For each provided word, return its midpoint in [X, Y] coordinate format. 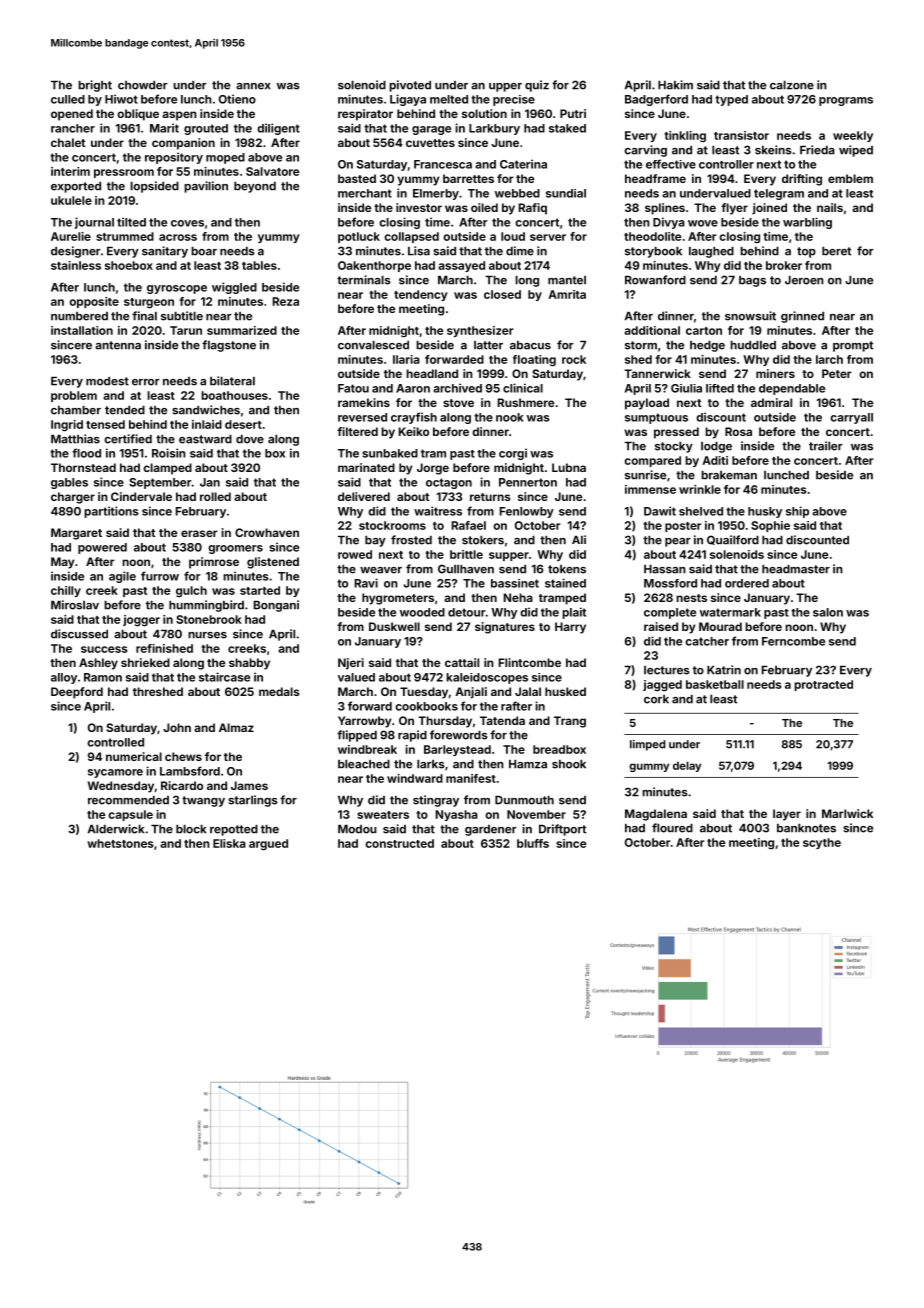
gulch [191, 591]
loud [513, 236]
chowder [143, 85]
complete [670, 613]
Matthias [75, 439]
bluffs [533, 843]
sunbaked [390, 453]
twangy [203, 801]
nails [830, 207]
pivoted [410, 86]
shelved [701, 511]
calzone [792, 85]
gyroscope [177, 289]
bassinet [515, 583]
